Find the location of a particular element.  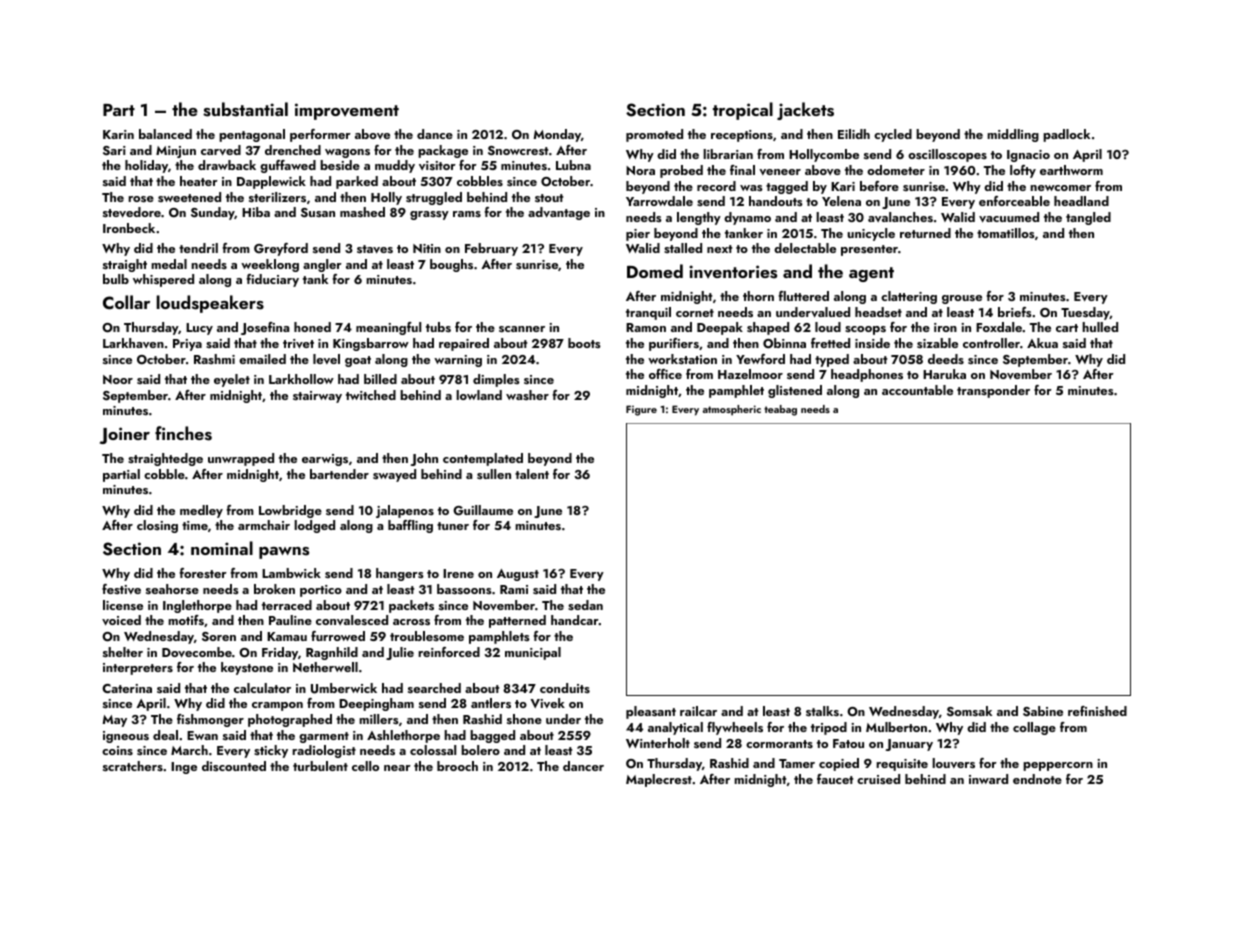

Sari is located at coordinates (114, 151).
